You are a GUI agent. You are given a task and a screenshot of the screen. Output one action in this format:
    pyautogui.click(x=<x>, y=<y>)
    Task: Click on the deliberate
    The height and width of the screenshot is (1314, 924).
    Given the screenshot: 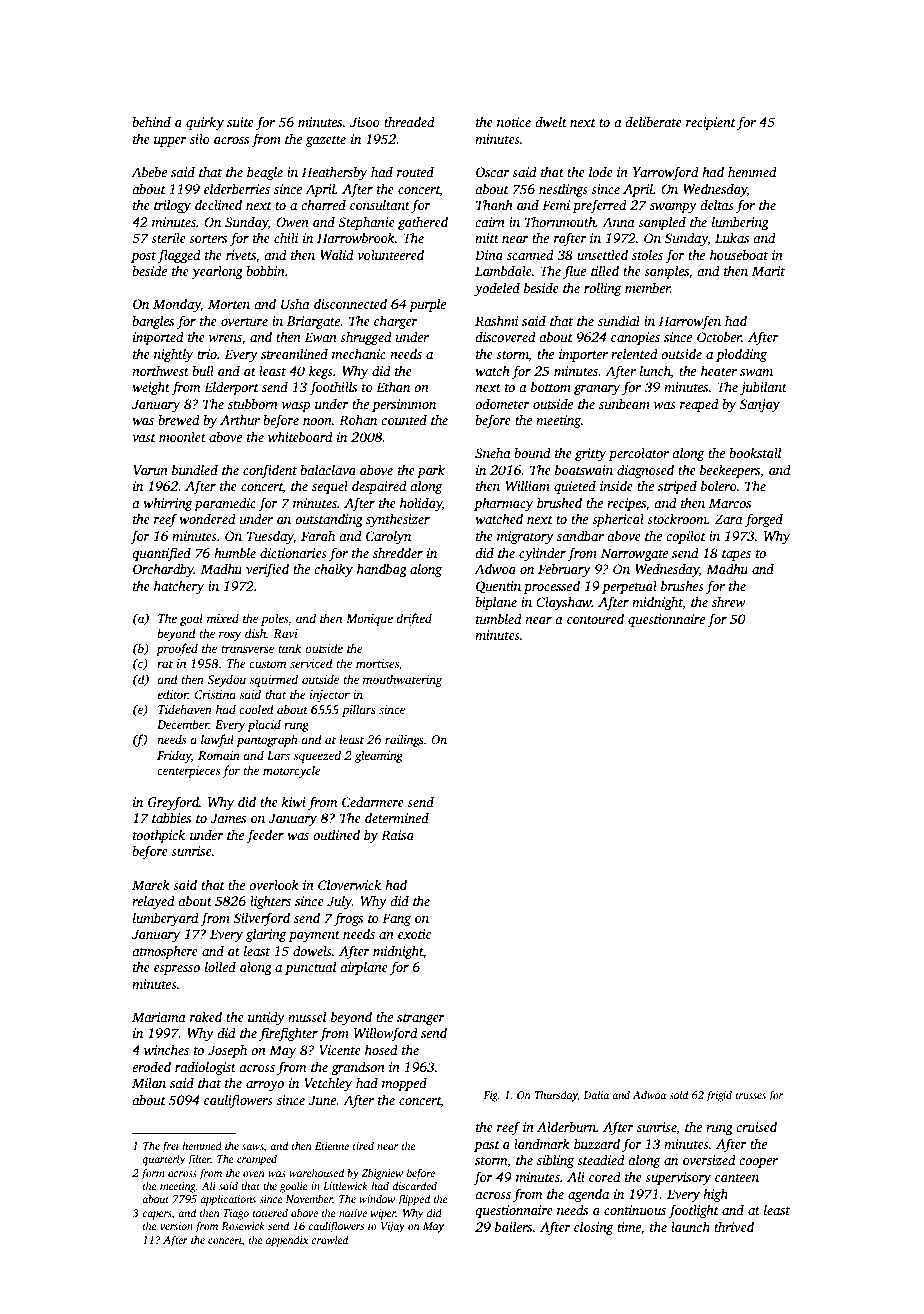 What is the action you would take?
    pyautogui.click(x=653, y=121)
